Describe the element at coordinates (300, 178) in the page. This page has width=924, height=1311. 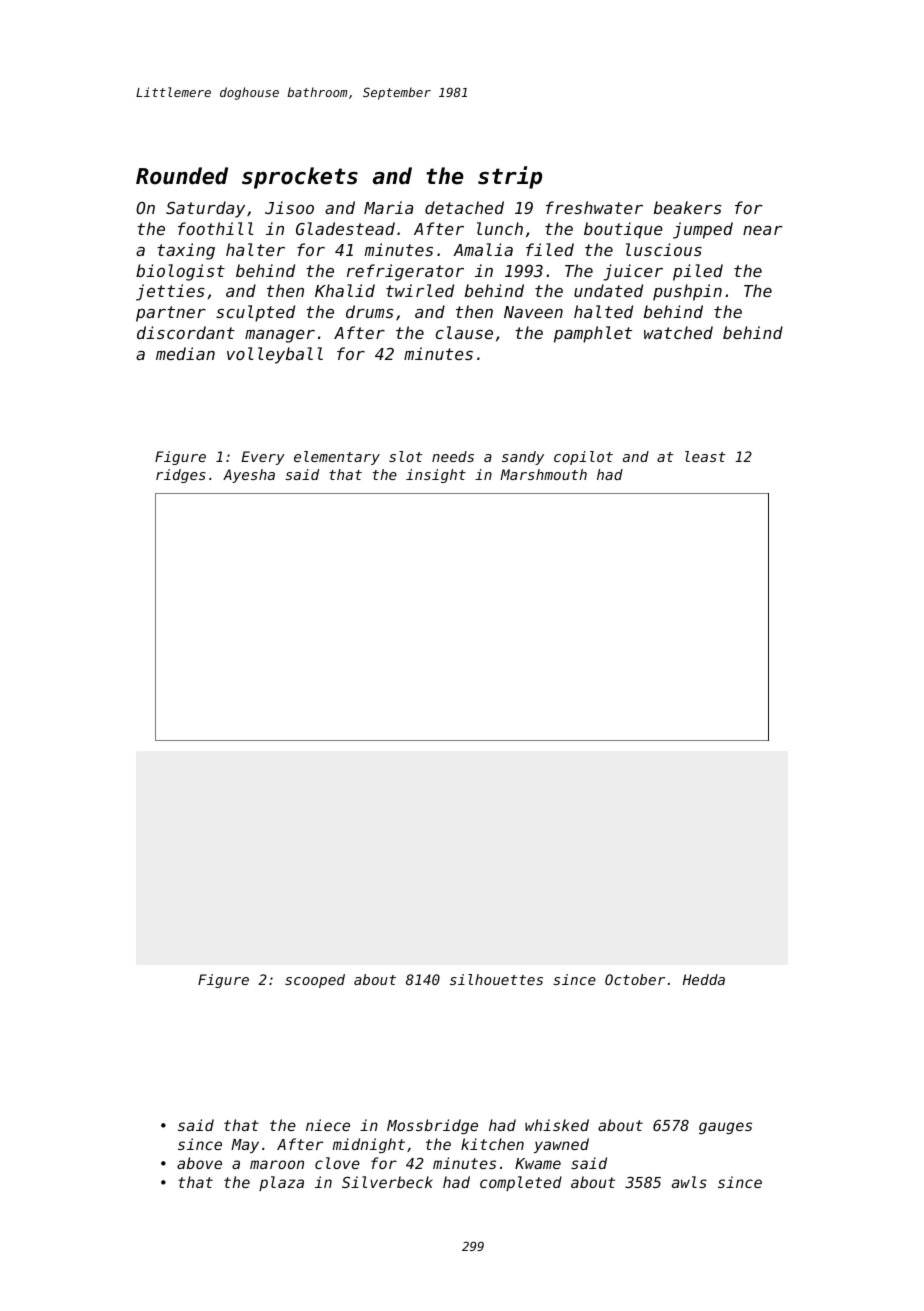
I see `sprockets` at that location.
